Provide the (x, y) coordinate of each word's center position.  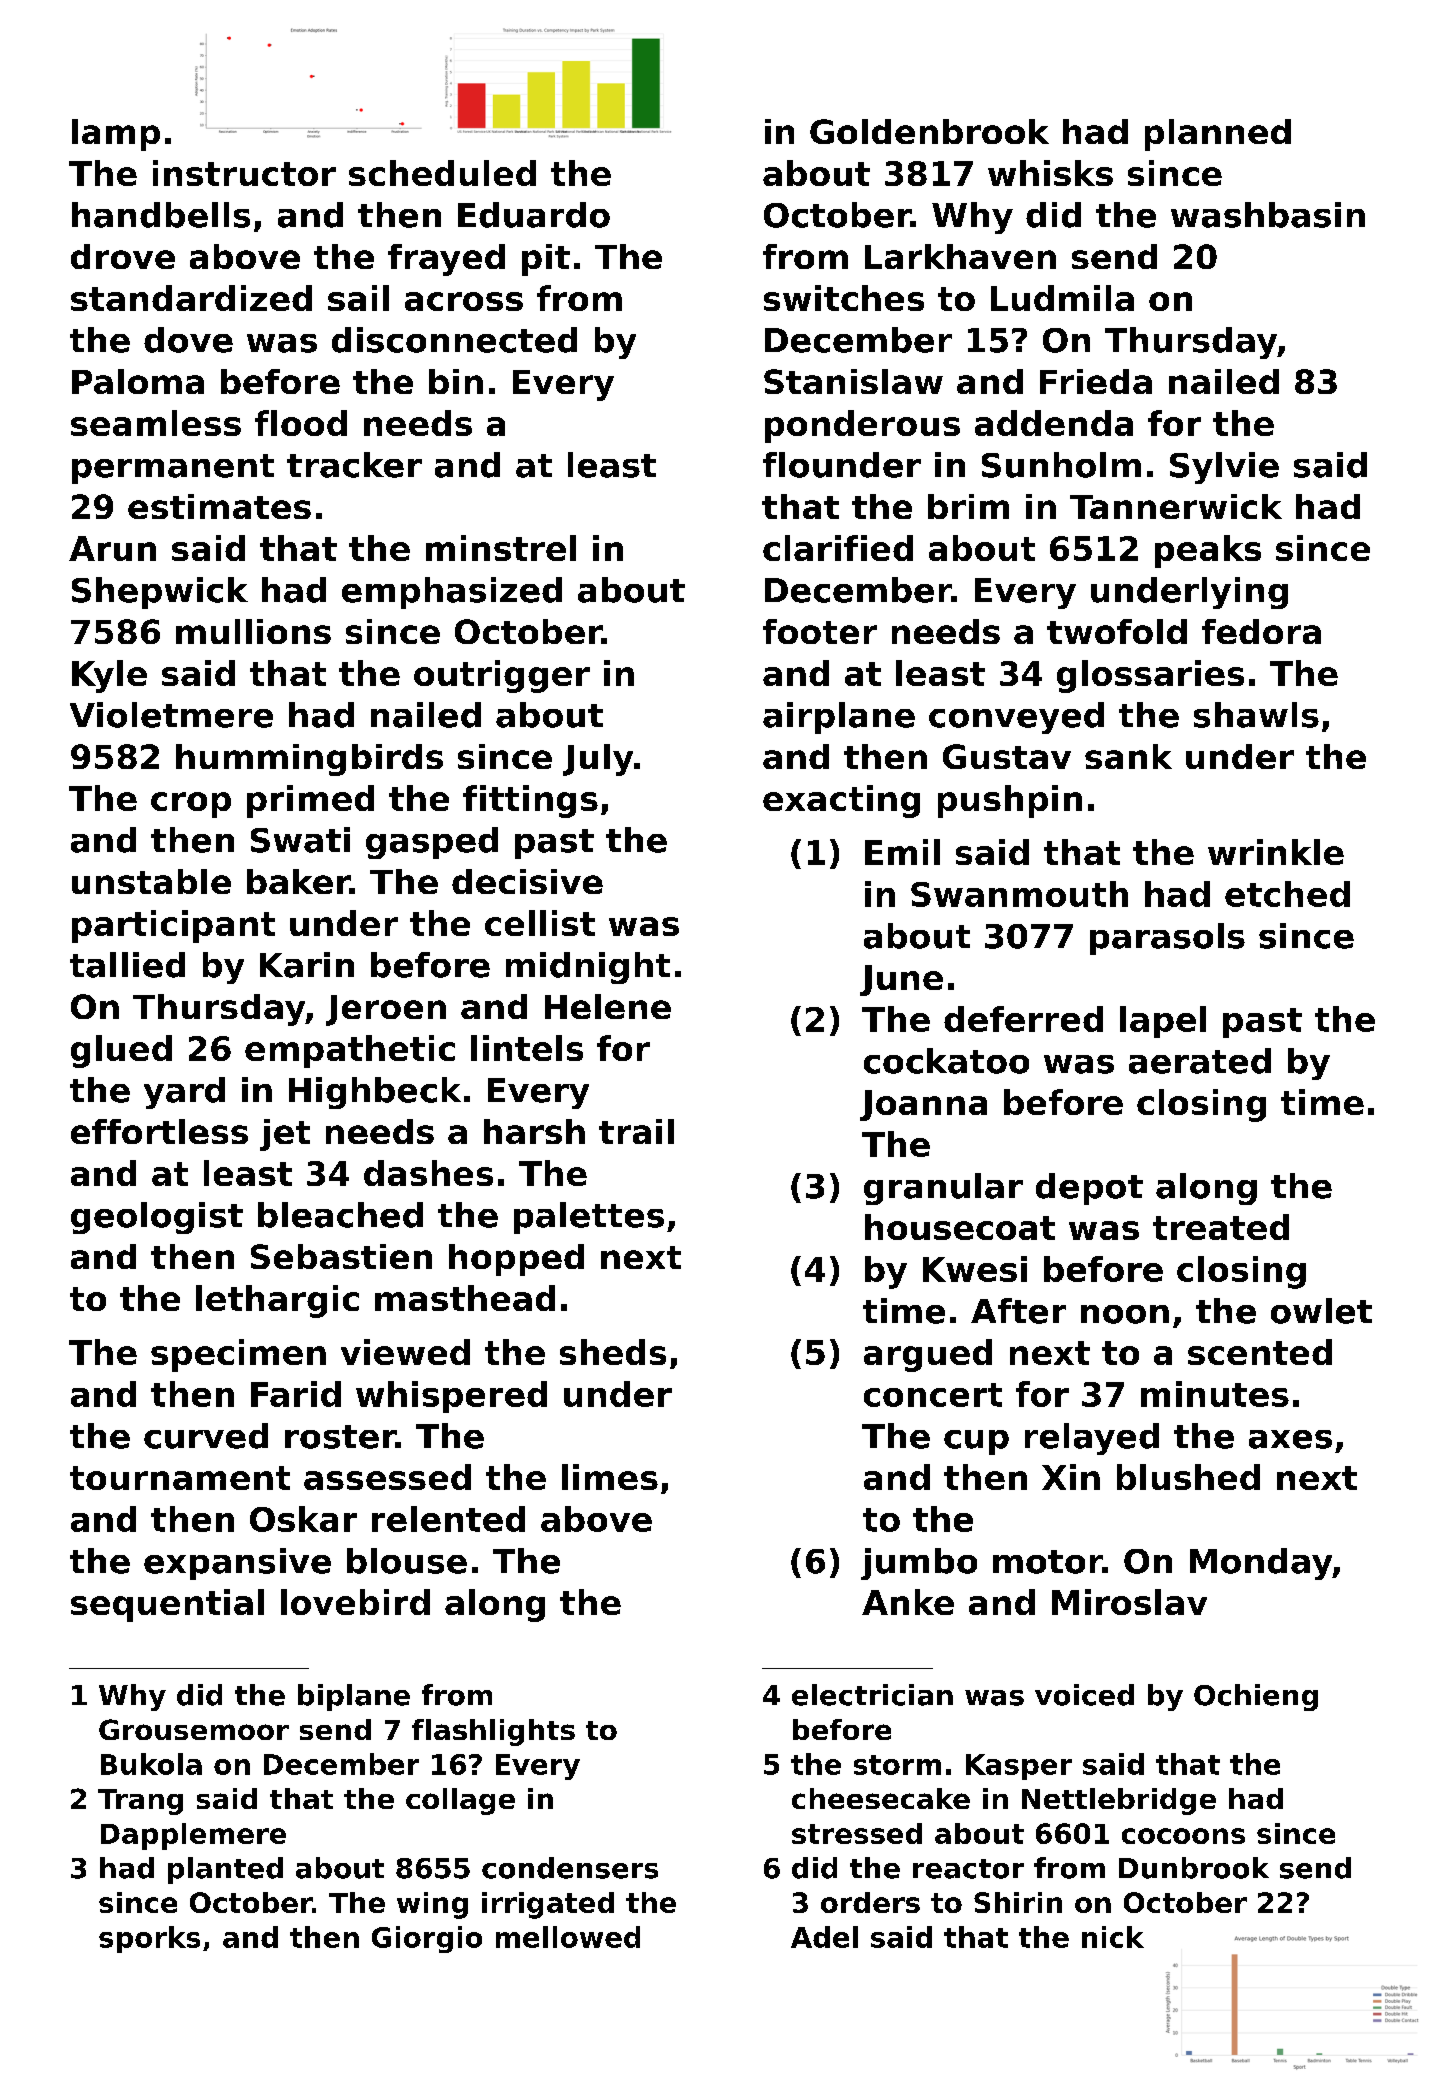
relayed (1092, 1439)
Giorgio (427, 1939)
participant (173, 926)
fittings (530, 801)
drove (123, 256)
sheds (613, 1352)
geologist (157, 1218)
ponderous (862, 426)
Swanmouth (1019, 894)
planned (1218, 135)
